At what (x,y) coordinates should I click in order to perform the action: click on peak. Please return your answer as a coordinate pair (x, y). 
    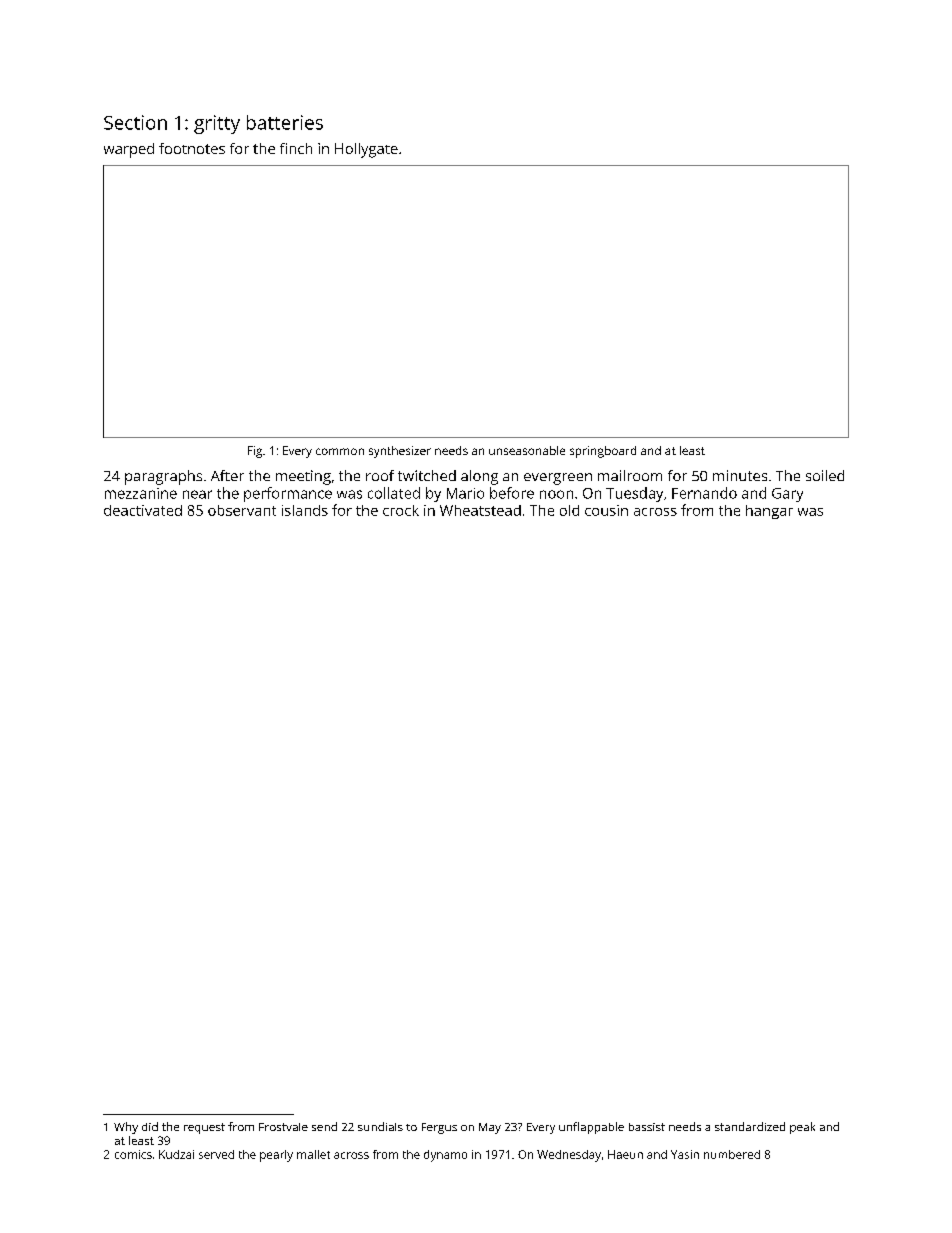
    Looking at the image, I should click on (802, 1128).
